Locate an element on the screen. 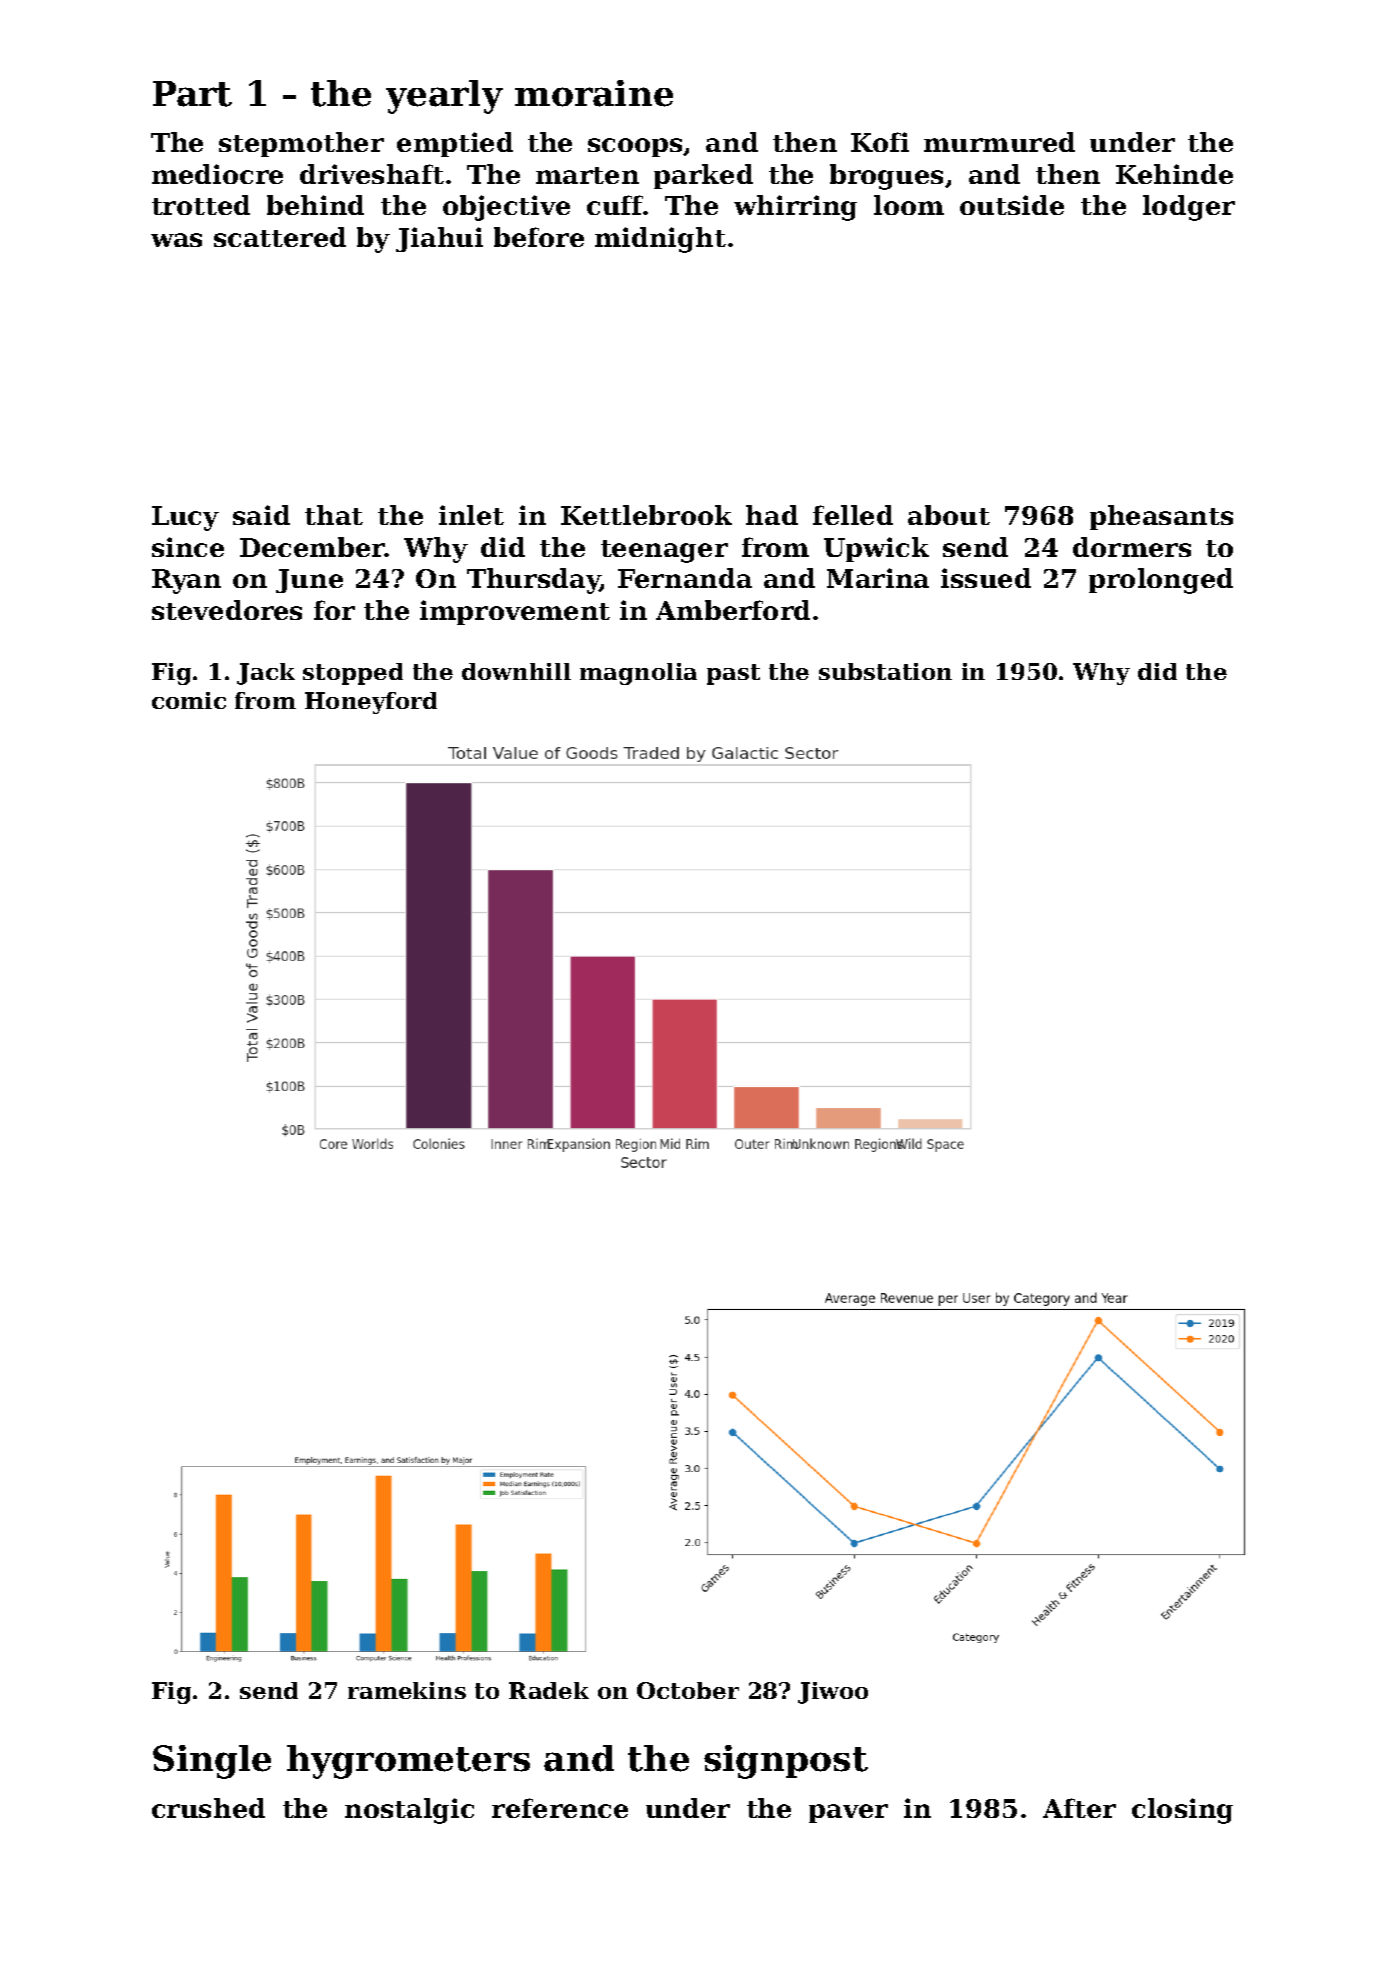  murmured is located at coordinates (999, 142).
